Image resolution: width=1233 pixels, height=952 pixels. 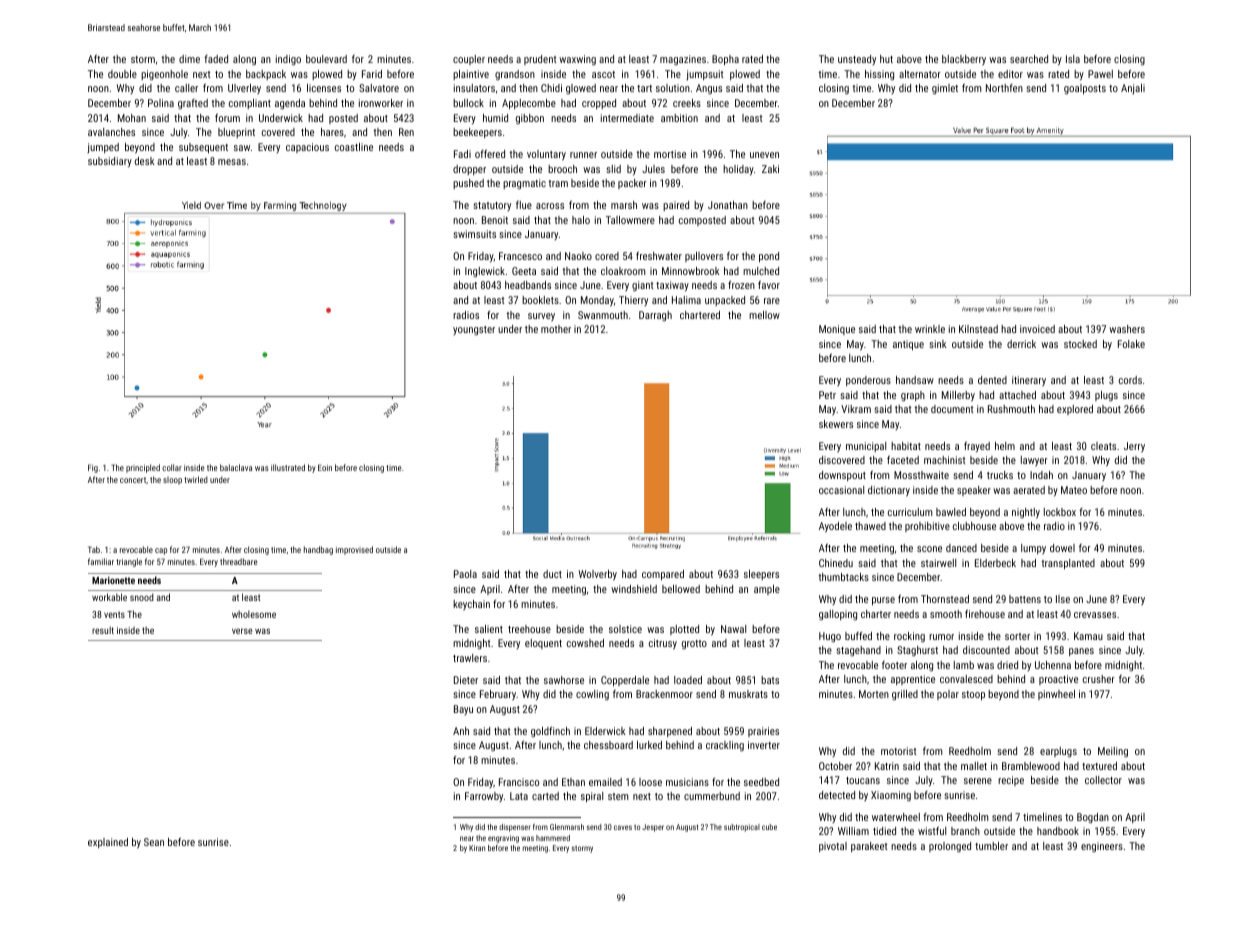 What do you see at coordinates (644, 88) in the screenshot?
I see `tart` at bounding box center [644, 88].
